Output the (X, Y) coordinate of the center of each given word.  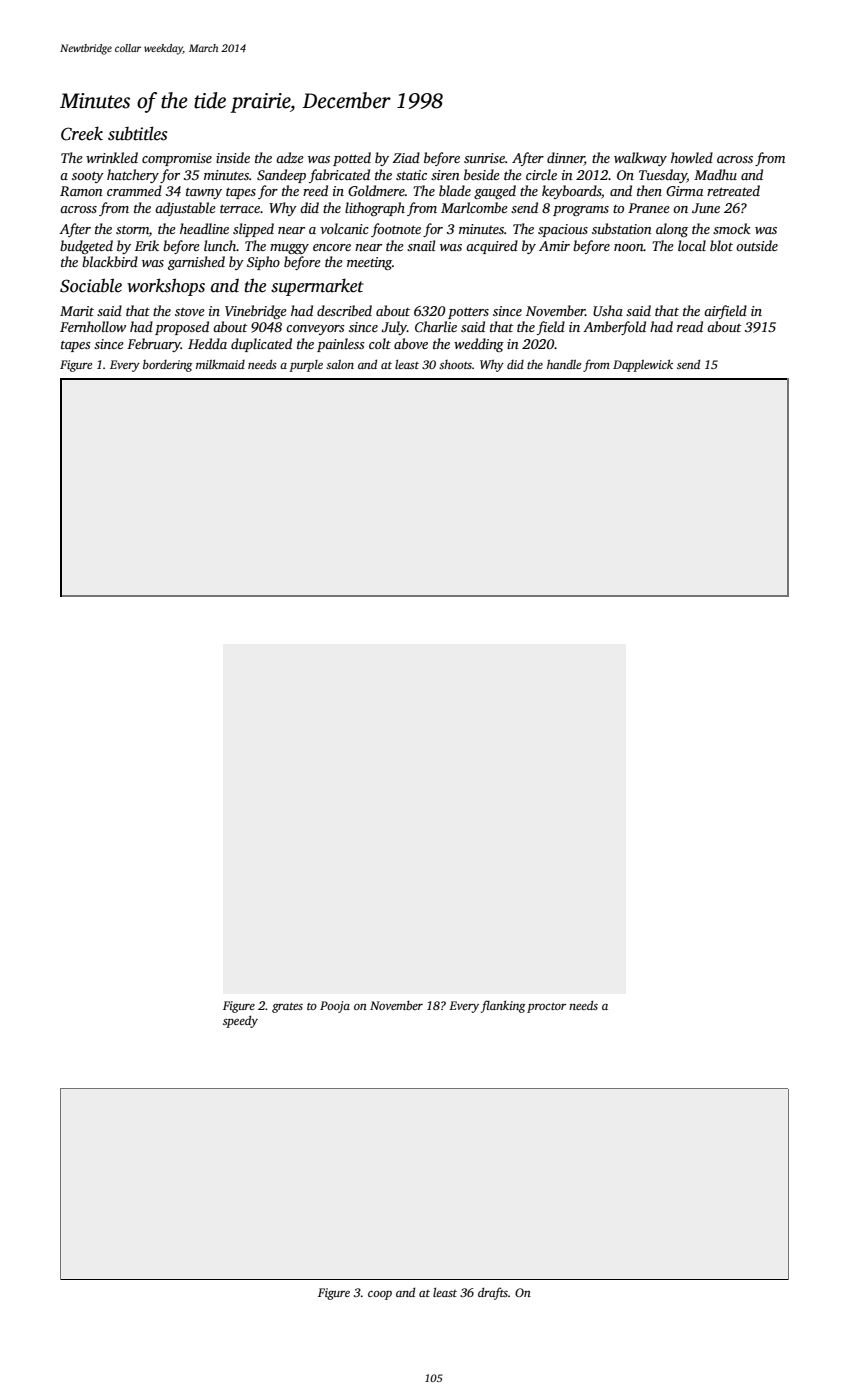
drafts (493, 1293)
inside (233, 157)
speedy (240, 1021)
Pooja (335, 1007)
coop (380, 1295)
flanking (503, 1006)
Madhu (715, 174)
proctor (546, 1008)
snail (421, 245)
